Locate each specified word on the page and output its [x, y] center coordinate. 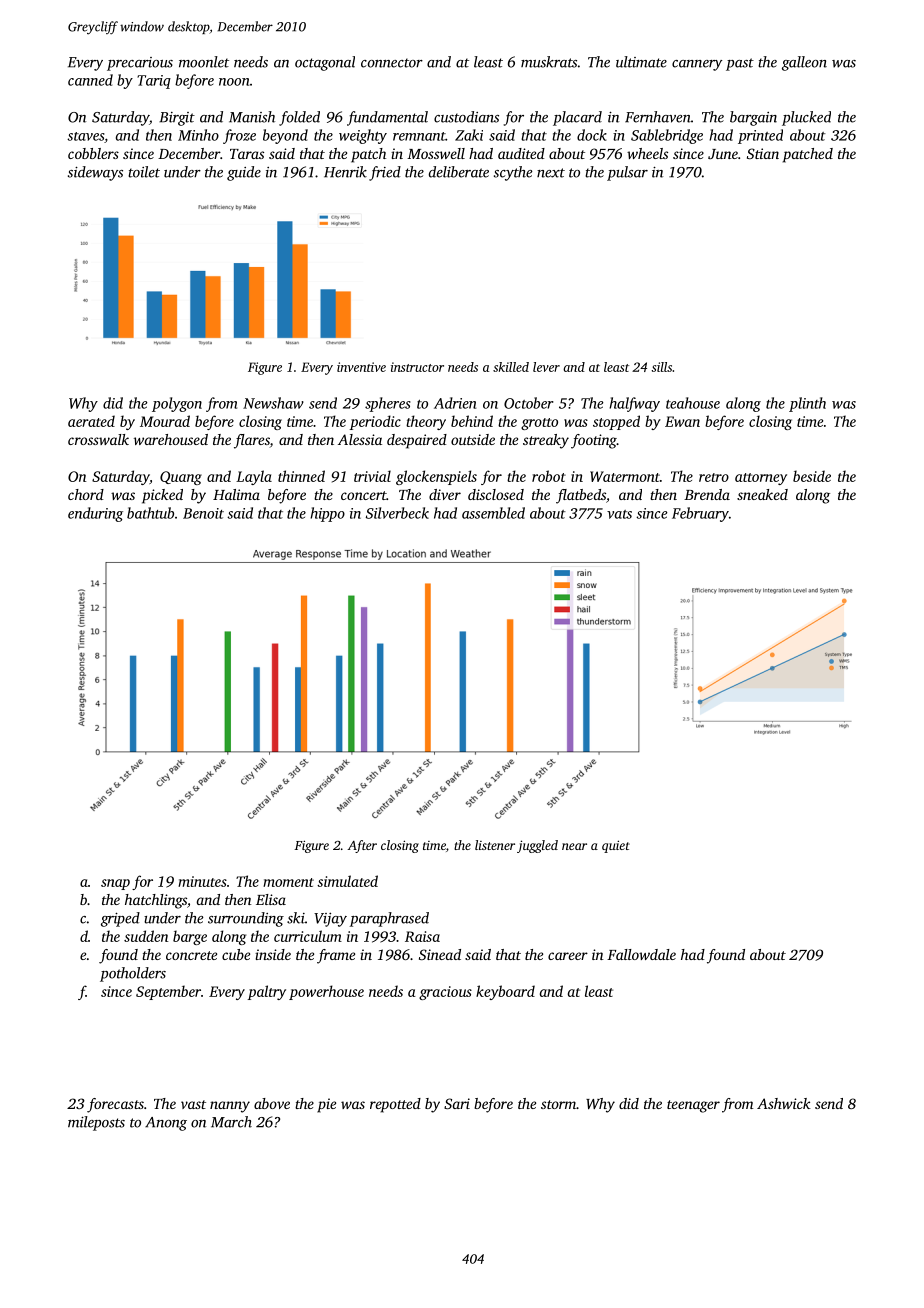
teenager [693, 1106]
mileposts [96, 1123]
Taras [247, 154]
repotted [395, 1105]
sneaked [762, 494]
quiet [616, 846]
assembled [493, 513]
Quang [181, 478]
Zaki [469, 135]
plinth [807, 404]
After [362, 846]
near [574, 846]
